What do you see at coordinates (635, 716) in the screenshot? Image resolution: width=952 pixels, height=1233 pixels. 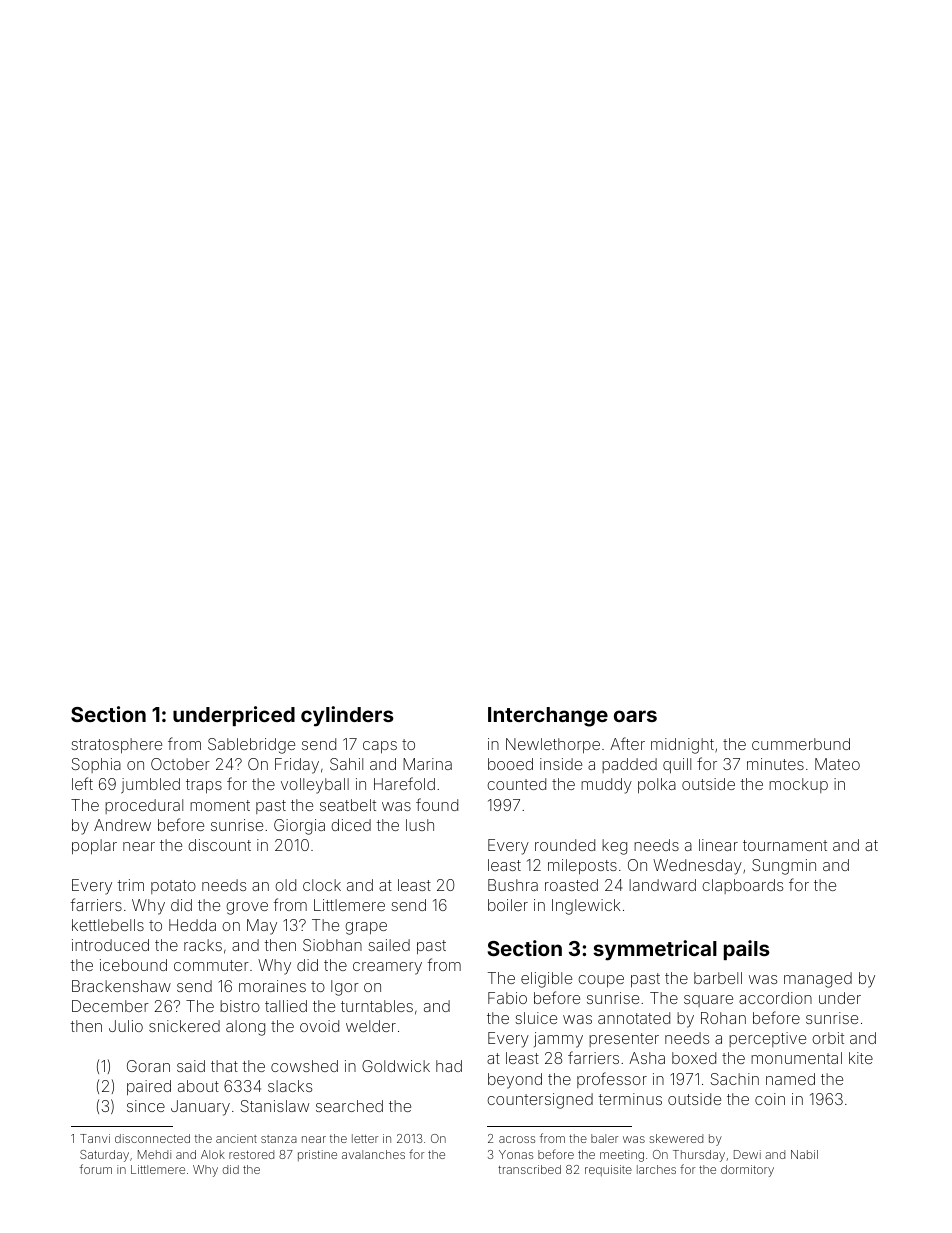 I see `oars` at bounding box center [635, 716].
